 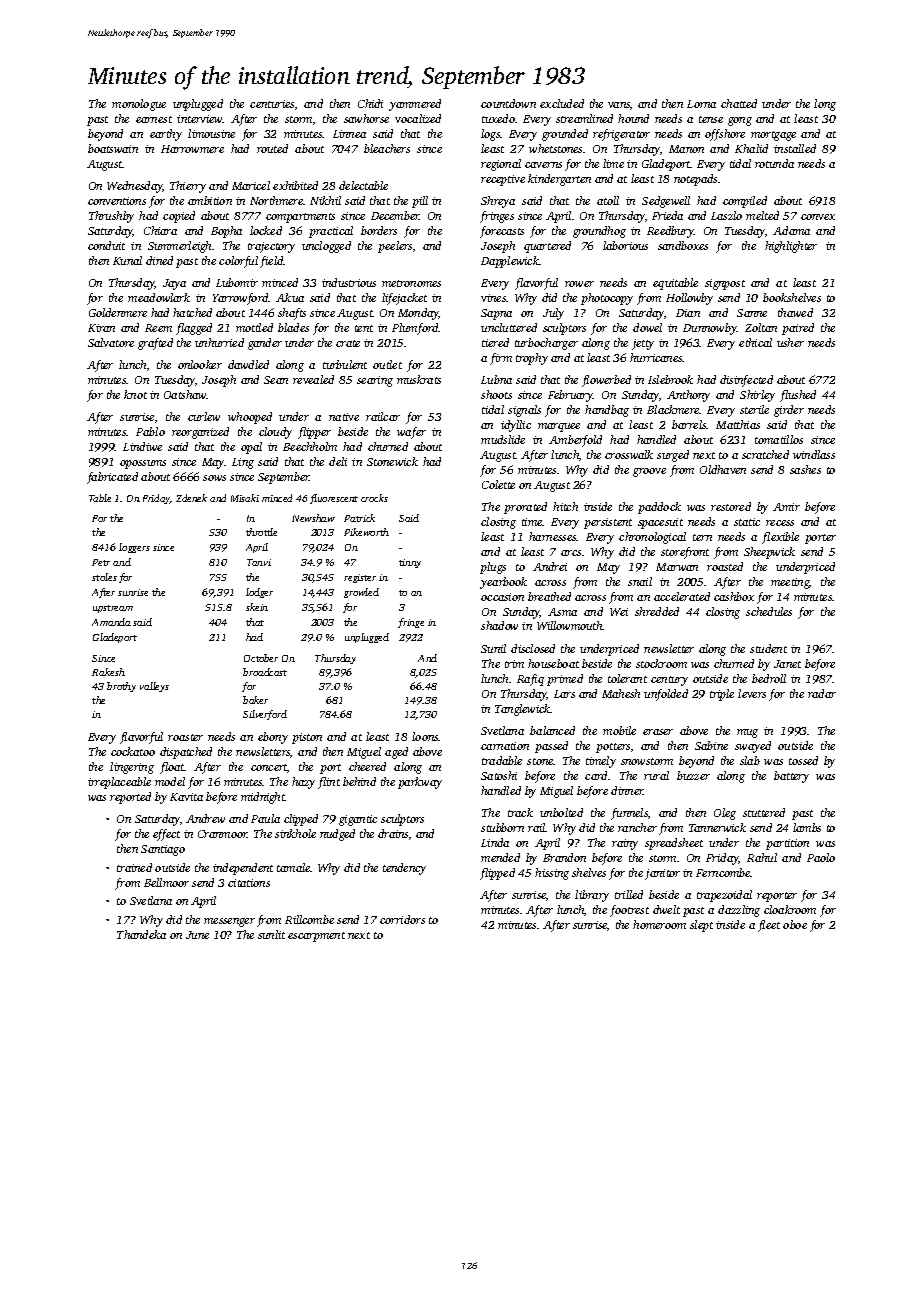 What do you see at coordinates (374, 498) in the document?
I see `crocks` at bounding box center [374, 498].
